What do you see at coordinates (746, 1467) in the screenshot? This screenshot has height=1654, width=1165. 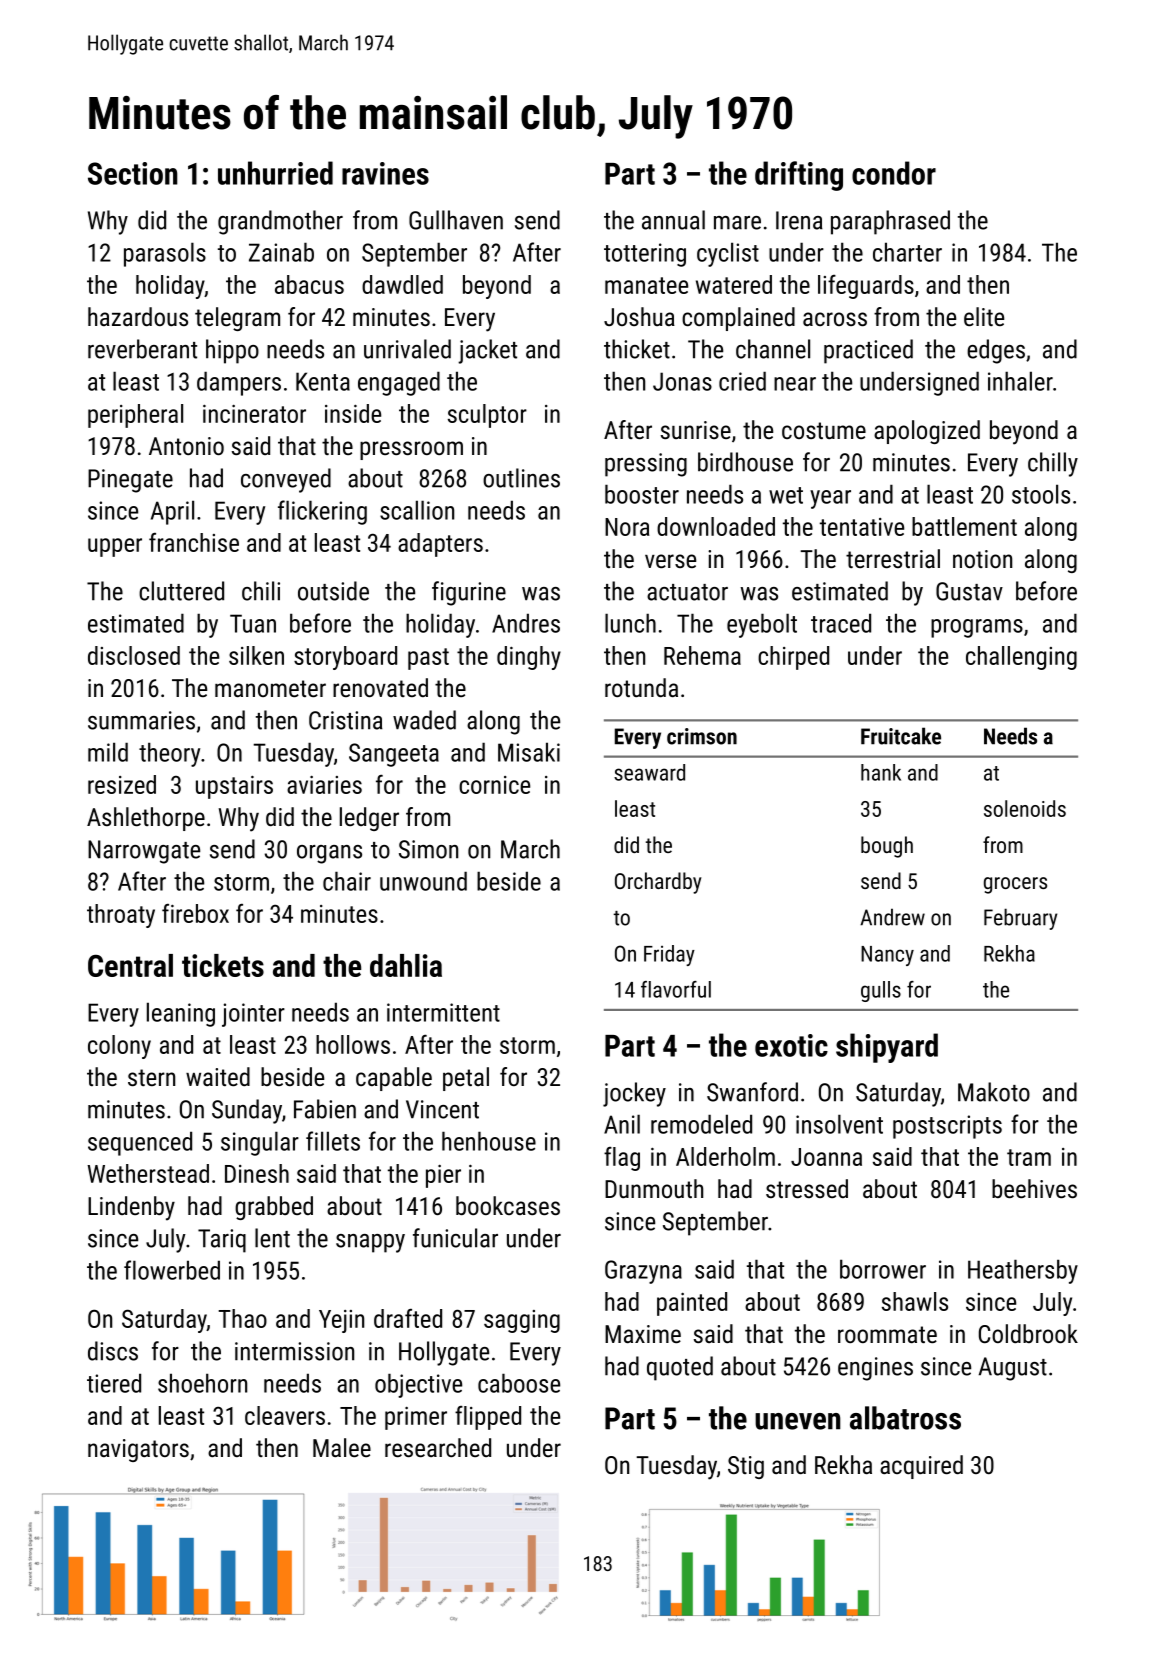 I see `Stig` at bounding box center [746, 1467].
